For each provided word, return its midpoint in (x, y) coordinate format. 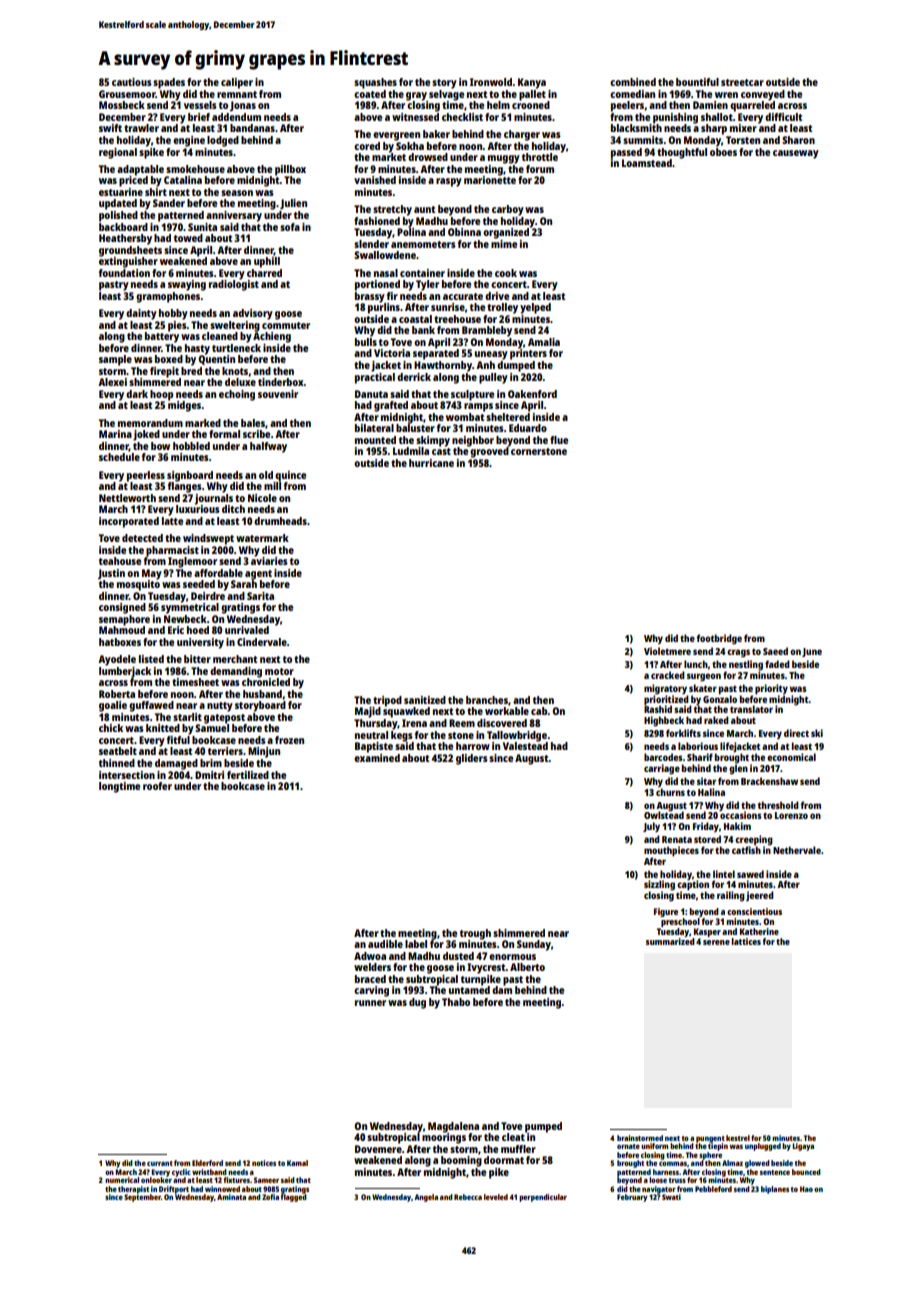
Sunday (534, 945)
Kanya (532, 83)
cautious (132, 82)
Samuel (212, 728)
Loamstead (647, 163)
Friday (706, 827)
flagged (293, 1198)
